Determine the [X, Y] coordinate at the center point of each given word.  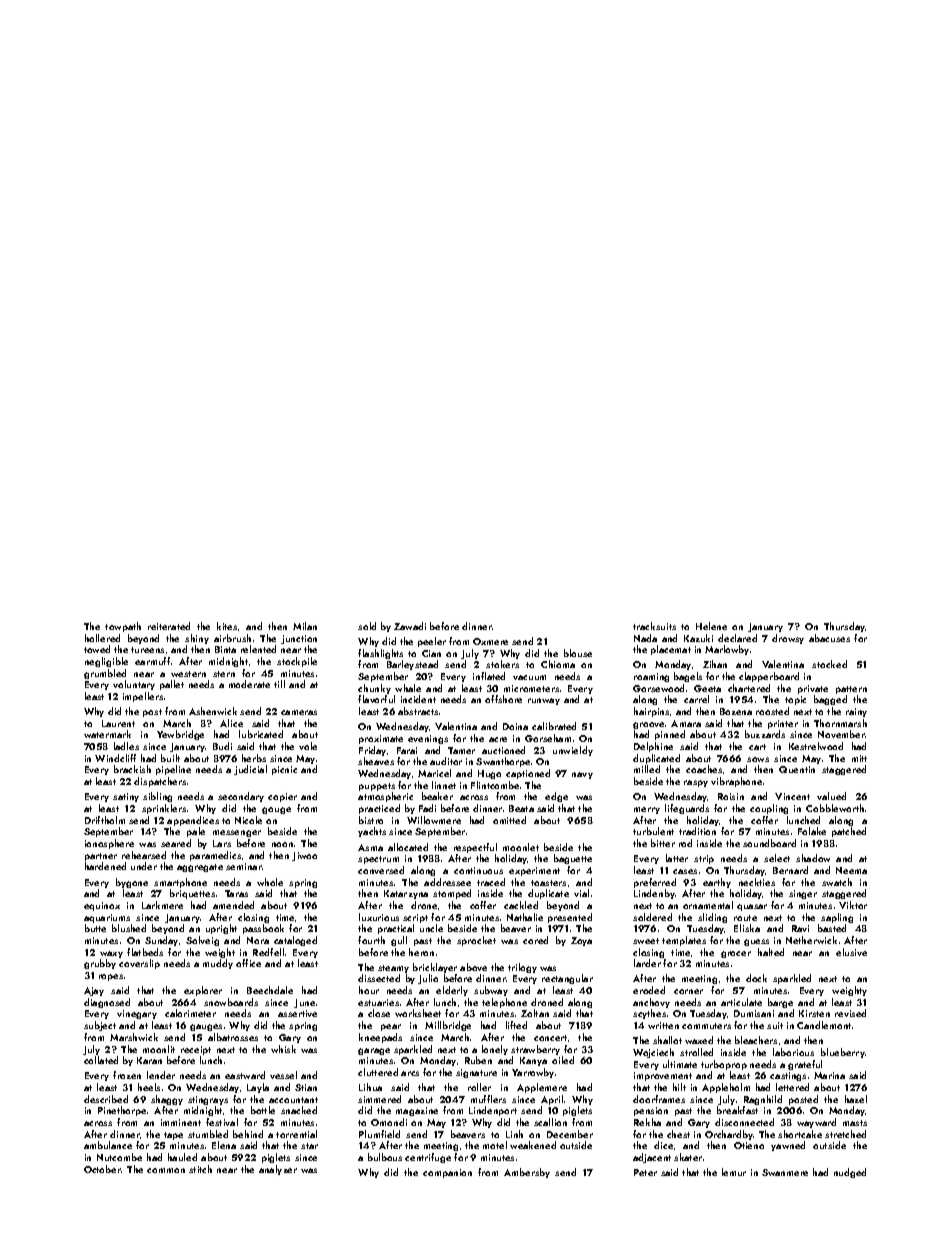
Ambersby [527, 1173]
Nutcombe [119, 1157]
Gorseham [548, 738]
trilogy [522, 968]
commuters [706, 1026]
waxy [111, 954]
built [170, 758]
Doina [515, 726]
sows [758, 759]
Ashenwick [213, 711]
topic [795, 700]
